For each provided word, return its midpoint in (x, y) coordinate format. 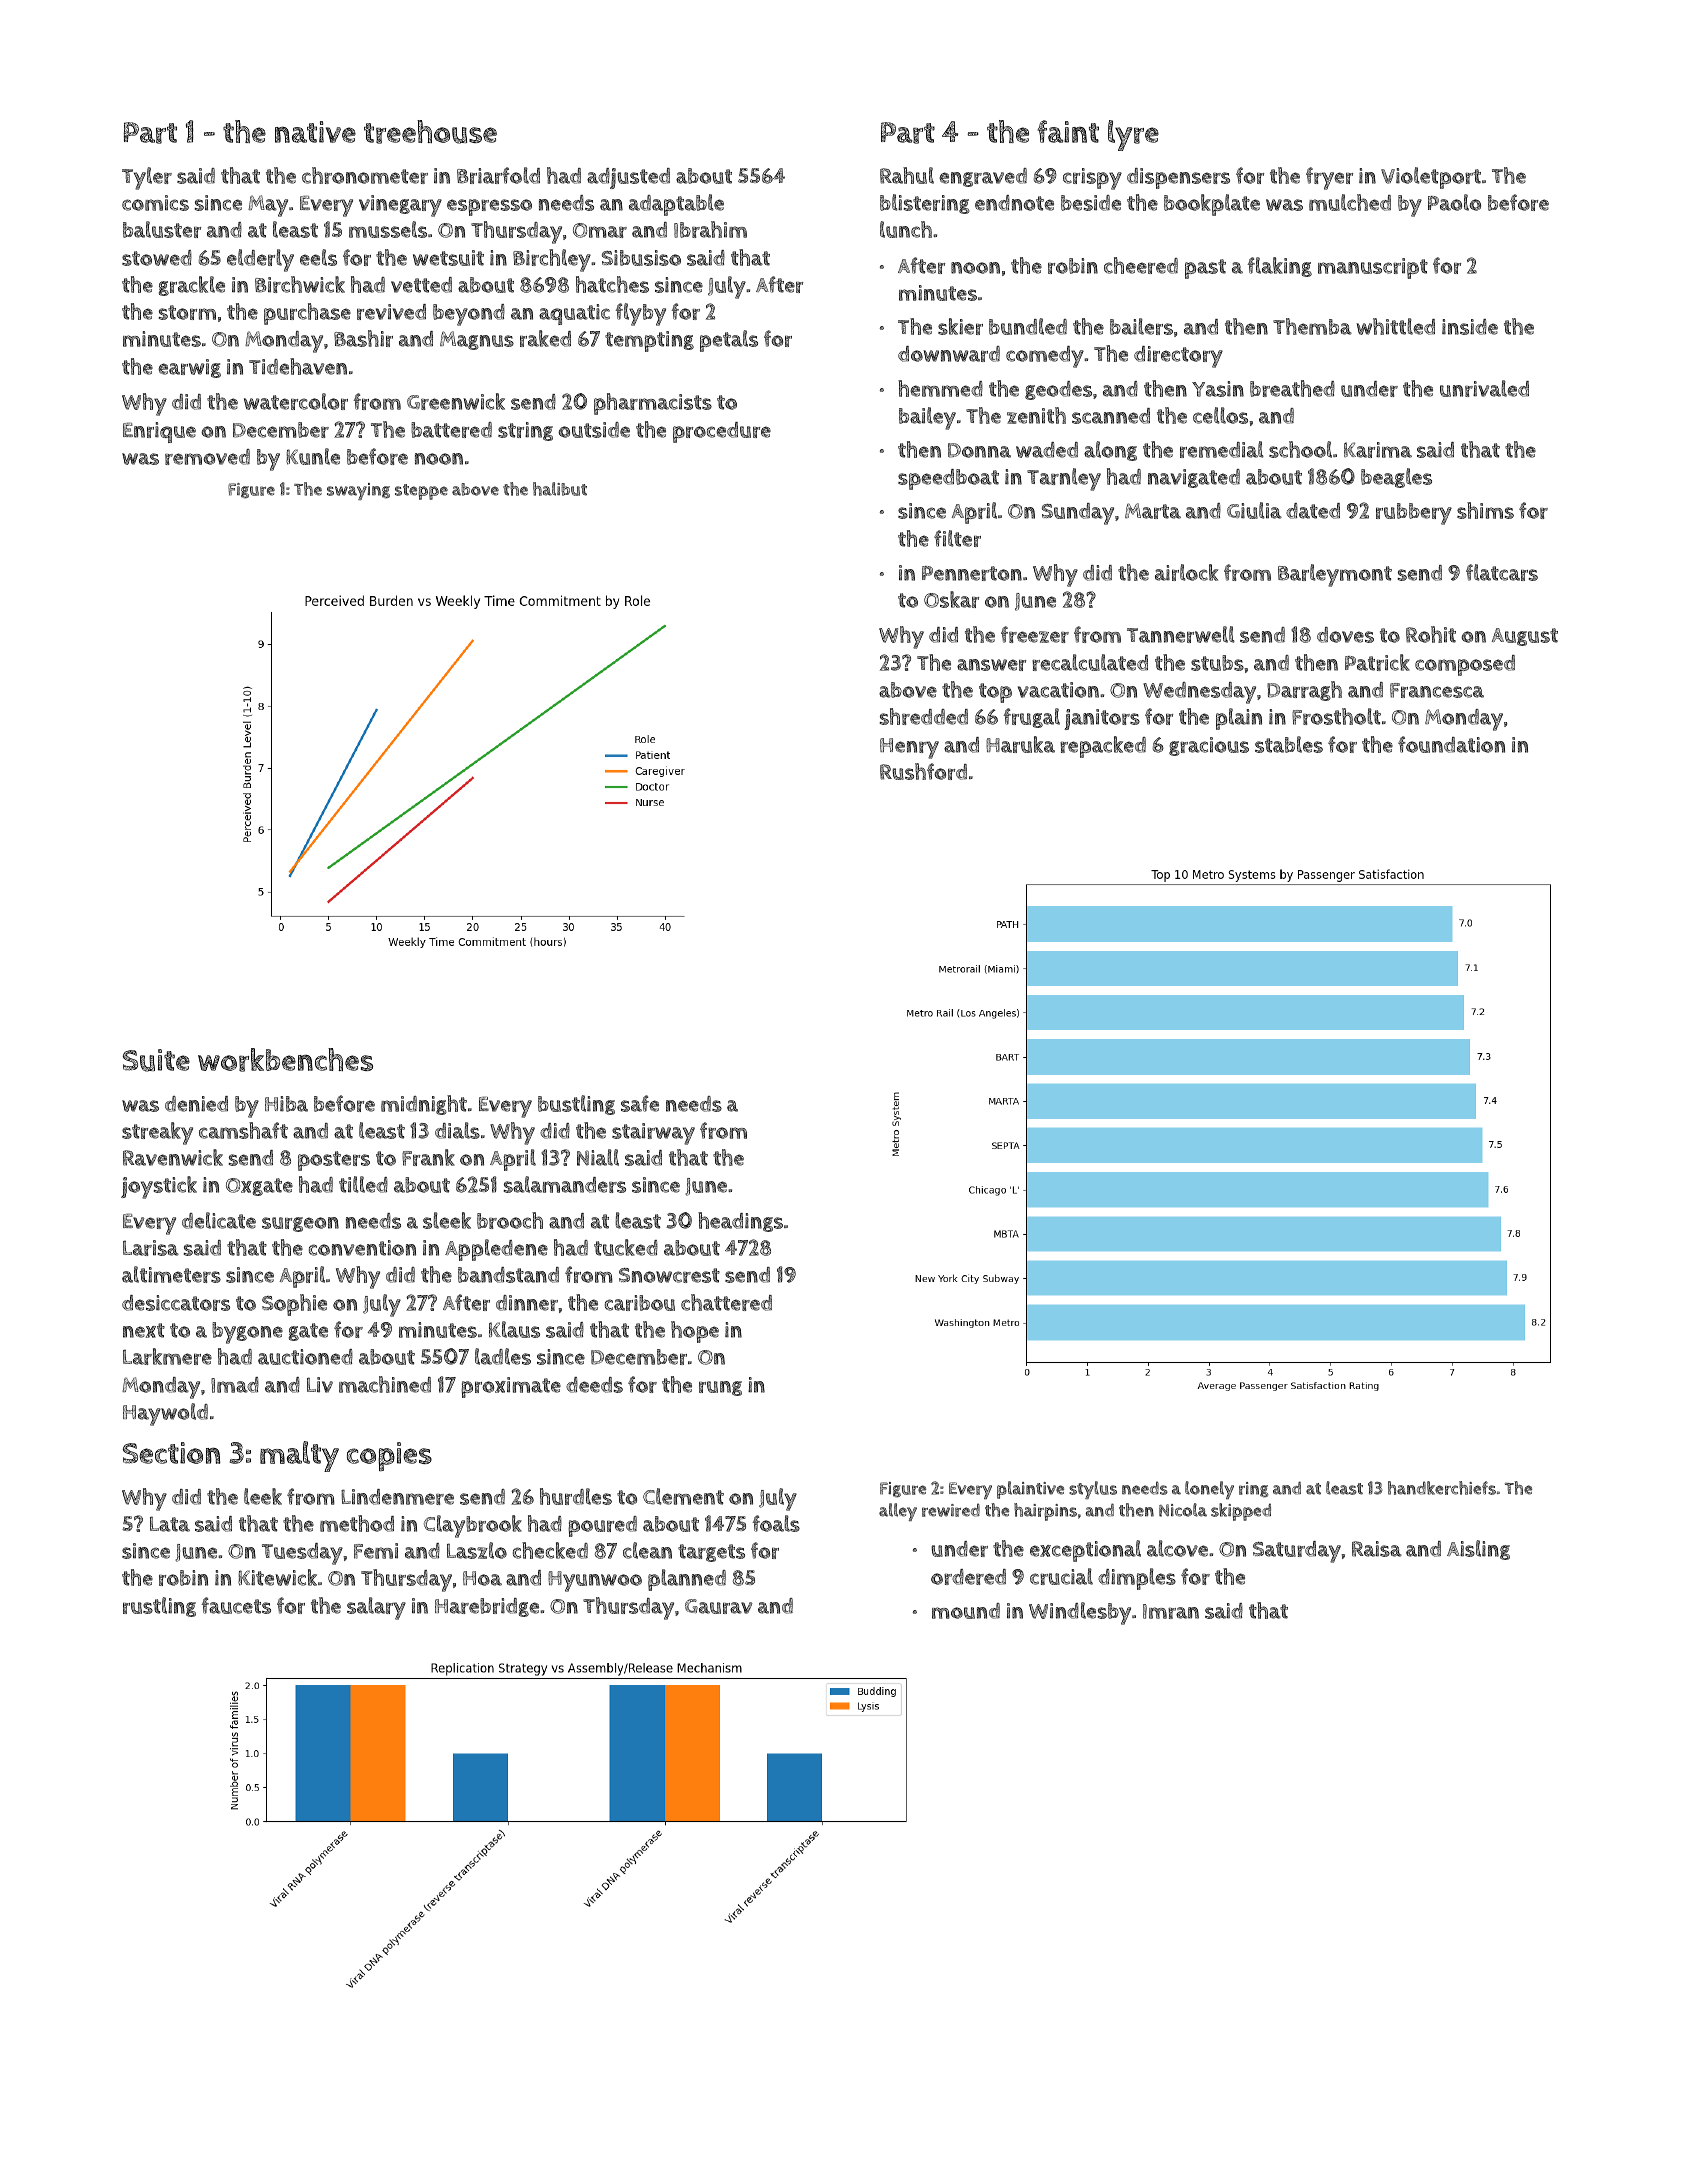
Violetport (1431, 178)
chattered (726, 1302)
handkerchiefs (1442, 1488)
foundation (1451, 744)
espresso (489, 207)
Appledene (496, 1250)
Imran (1171, 1611)
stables (1289, 744)
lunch (906, 229)
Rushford (923, 771)
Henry (909, 748)
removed (207, 457)
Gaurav (719, 1606)
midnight (424, 1105)
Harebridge (487, 1607)
